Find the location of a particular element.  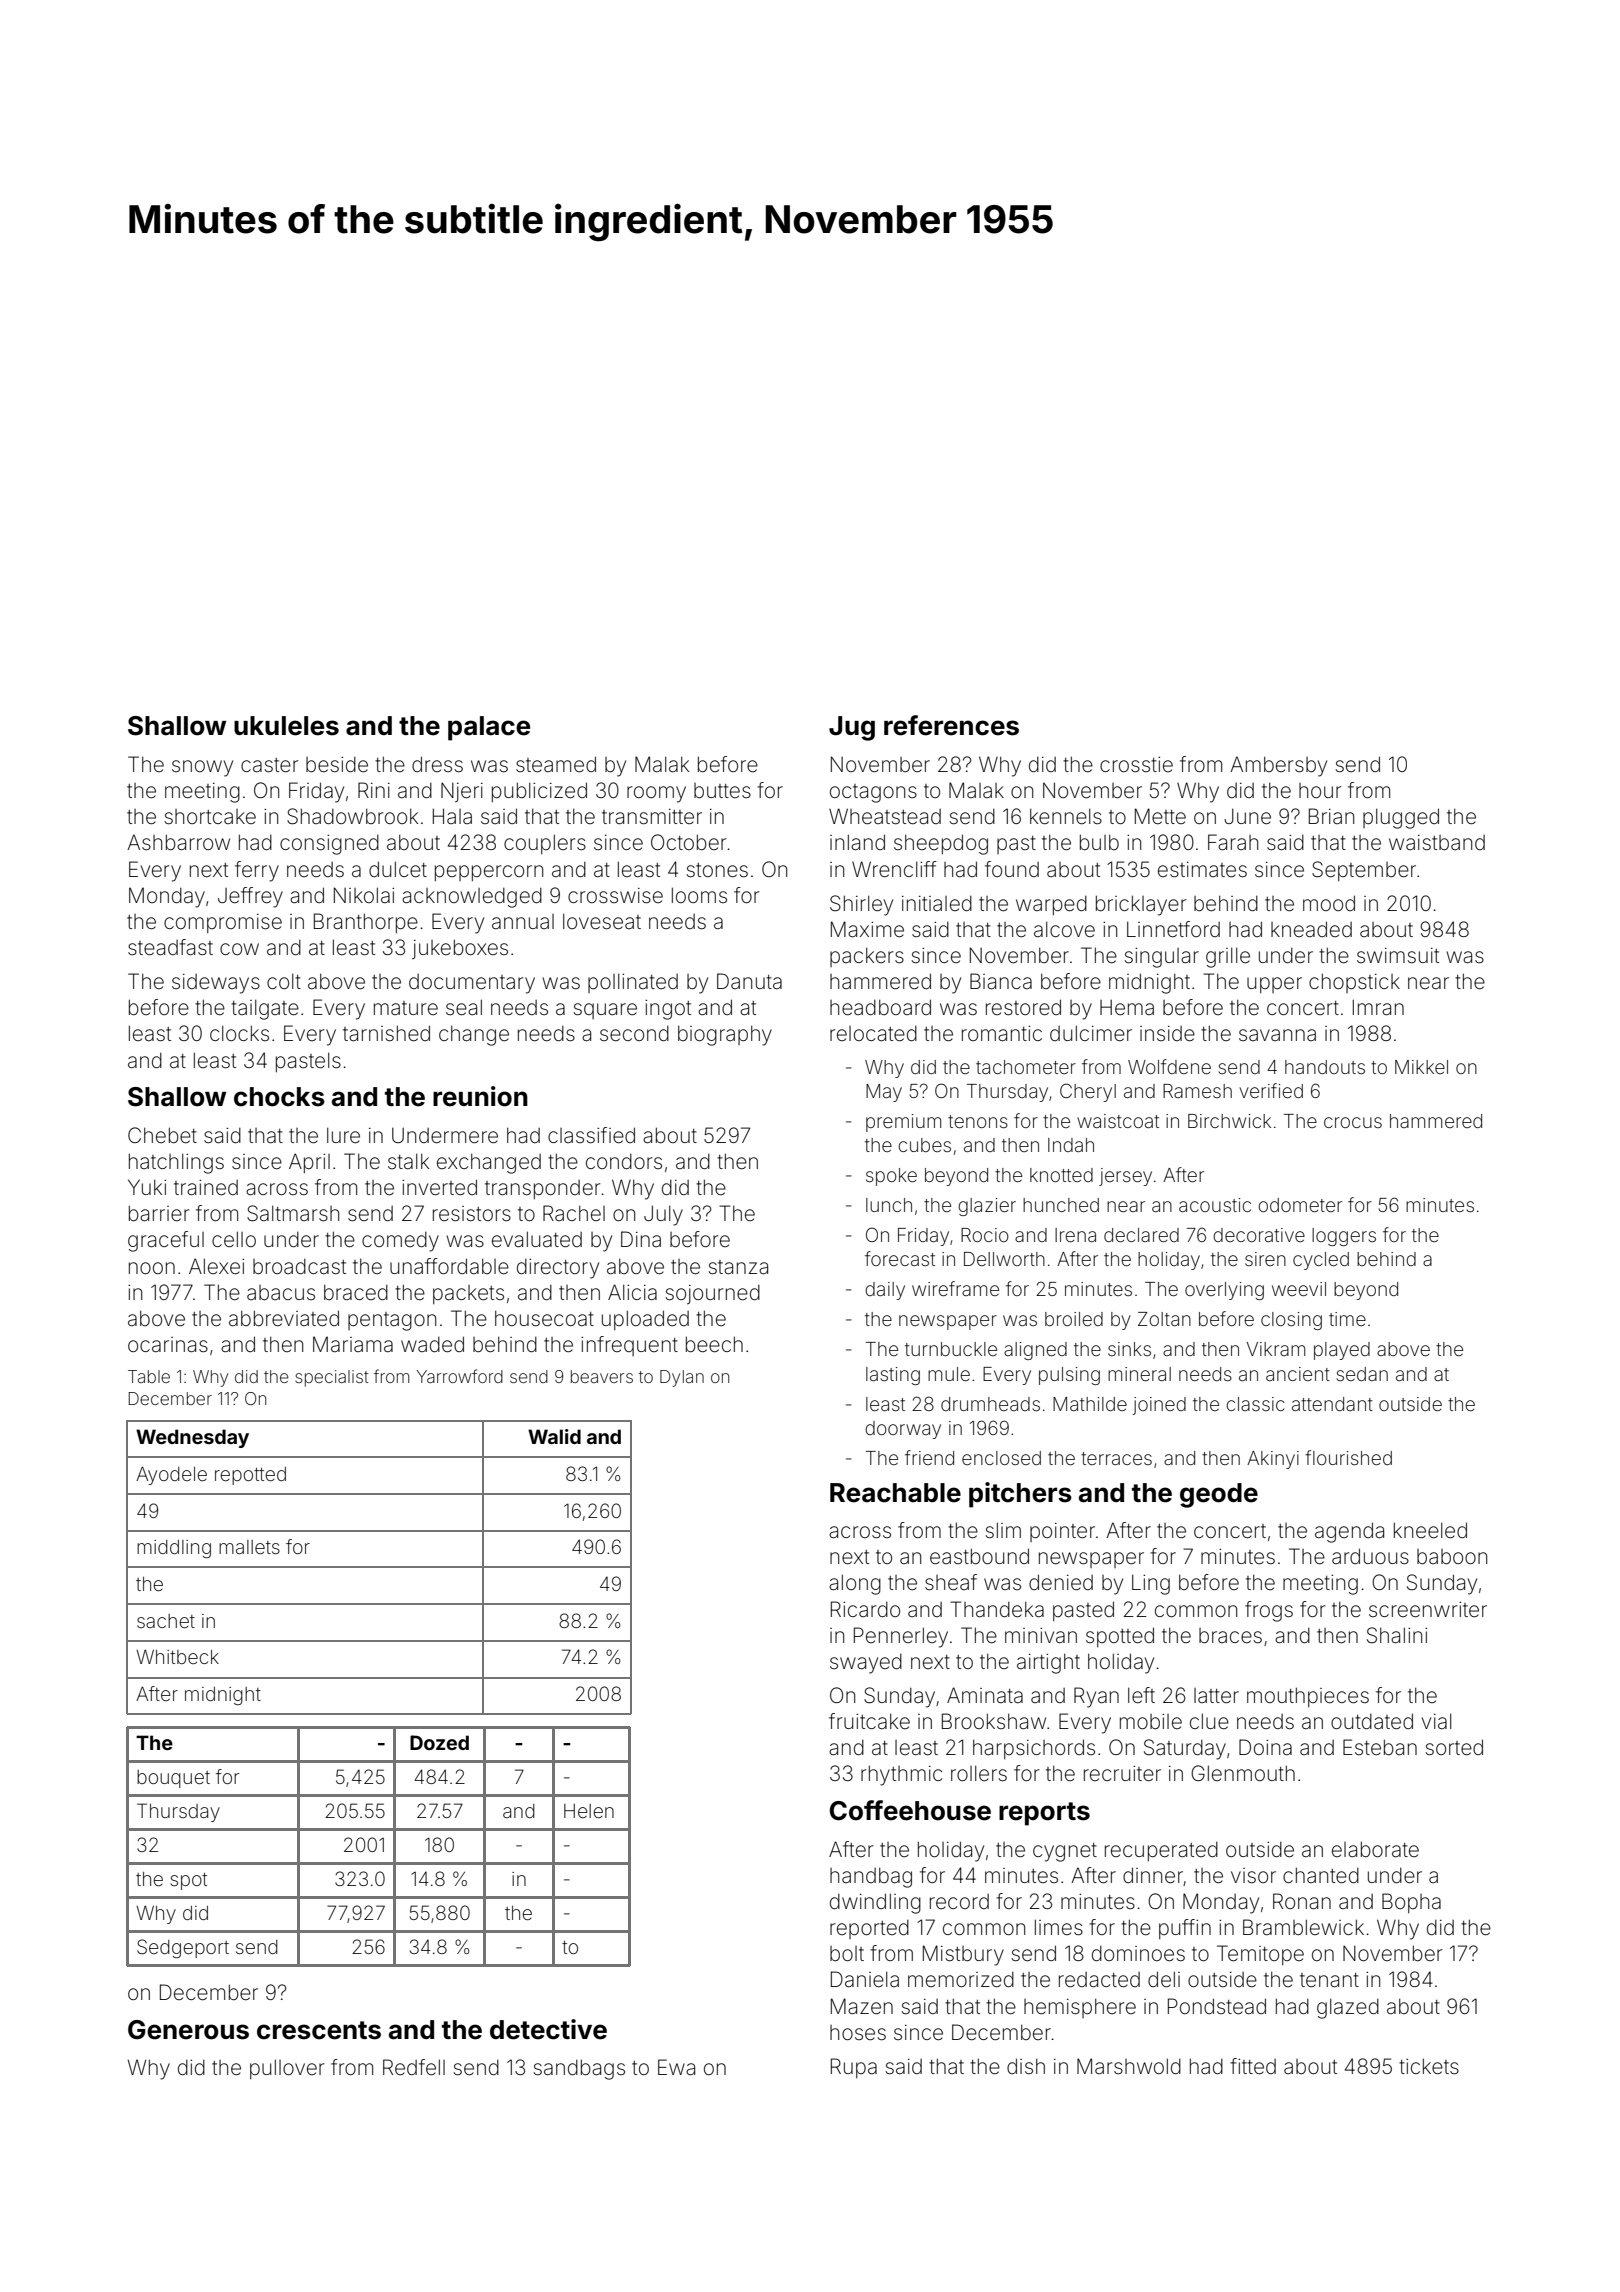

pullover is located at coordinates (287, 2069).
